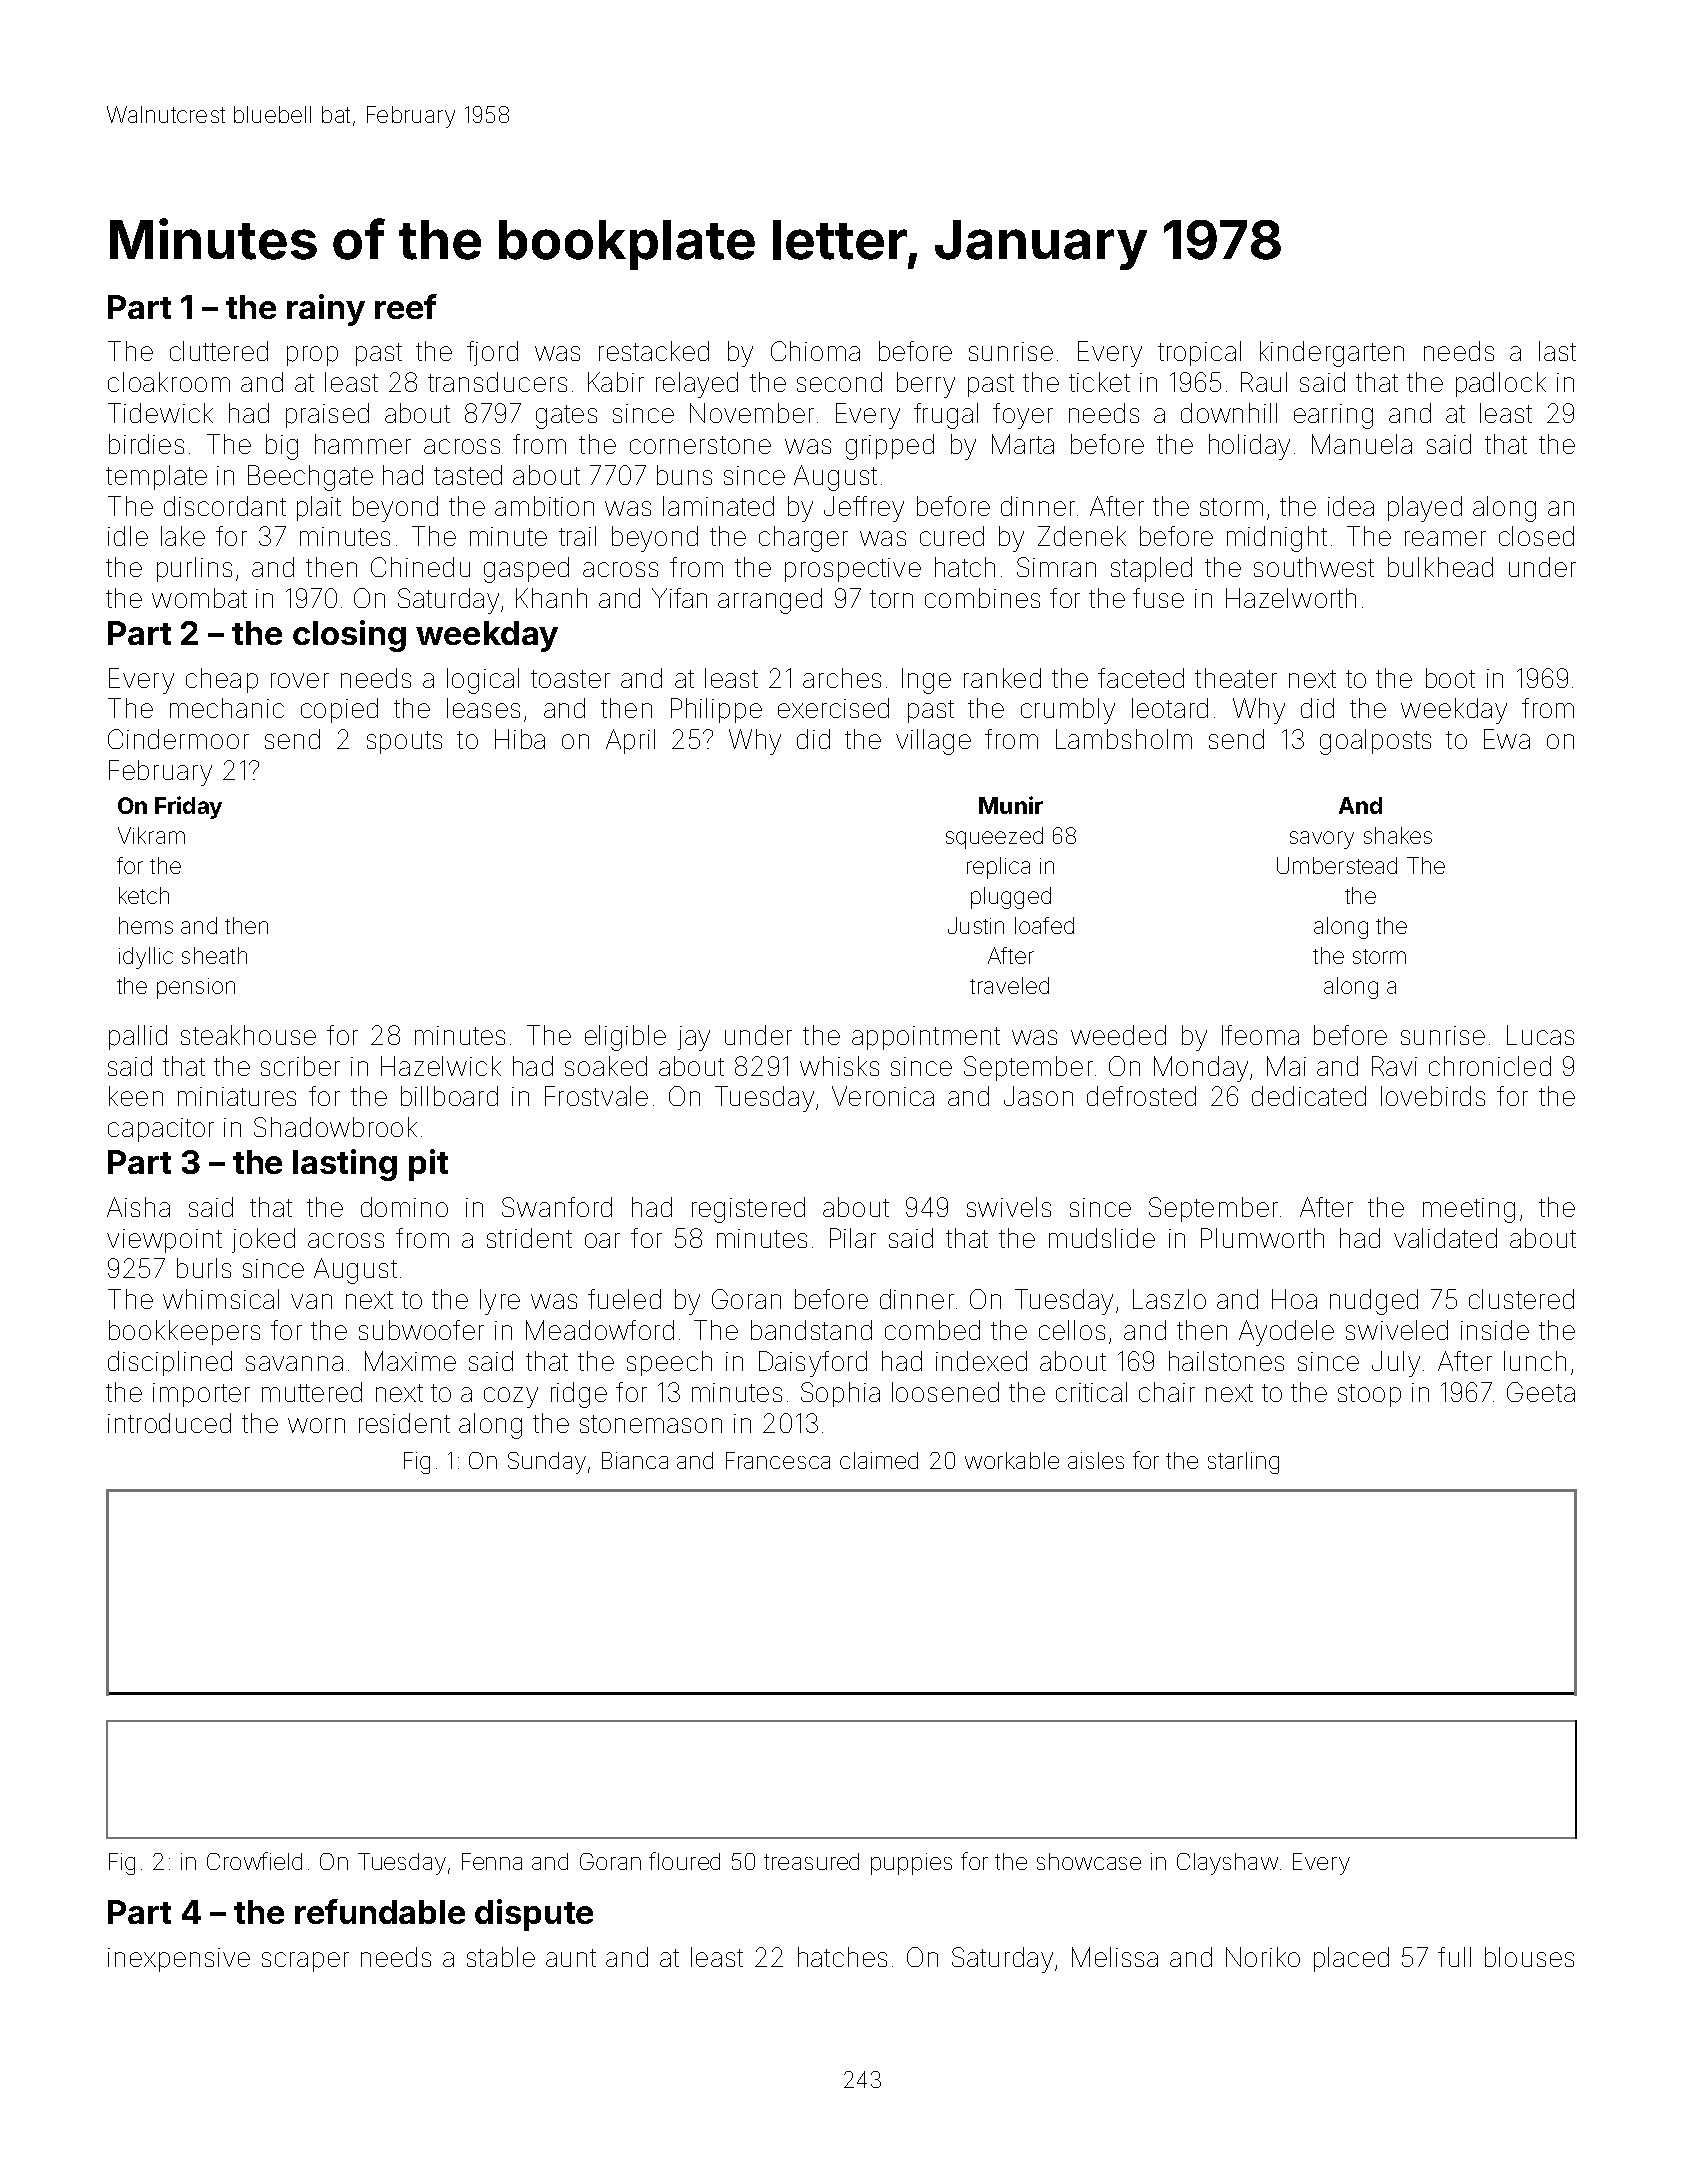 This image has width=1683, height=2178. Describe the element at coordinates (146, 925) in the image. I see `hems` at that location.
